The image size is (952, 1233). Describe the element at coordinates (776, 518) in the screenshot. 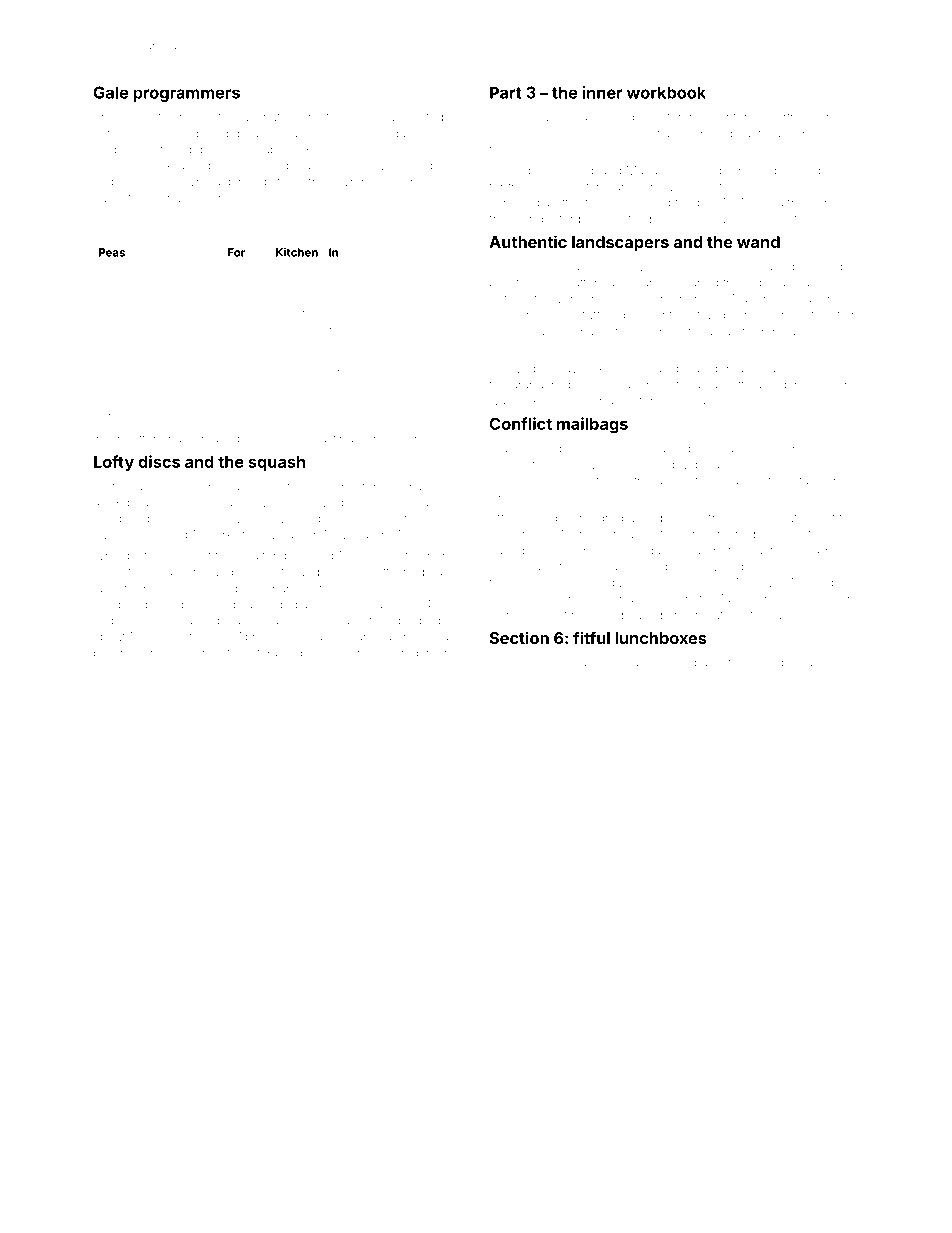

I see `deliberate` at that location.
